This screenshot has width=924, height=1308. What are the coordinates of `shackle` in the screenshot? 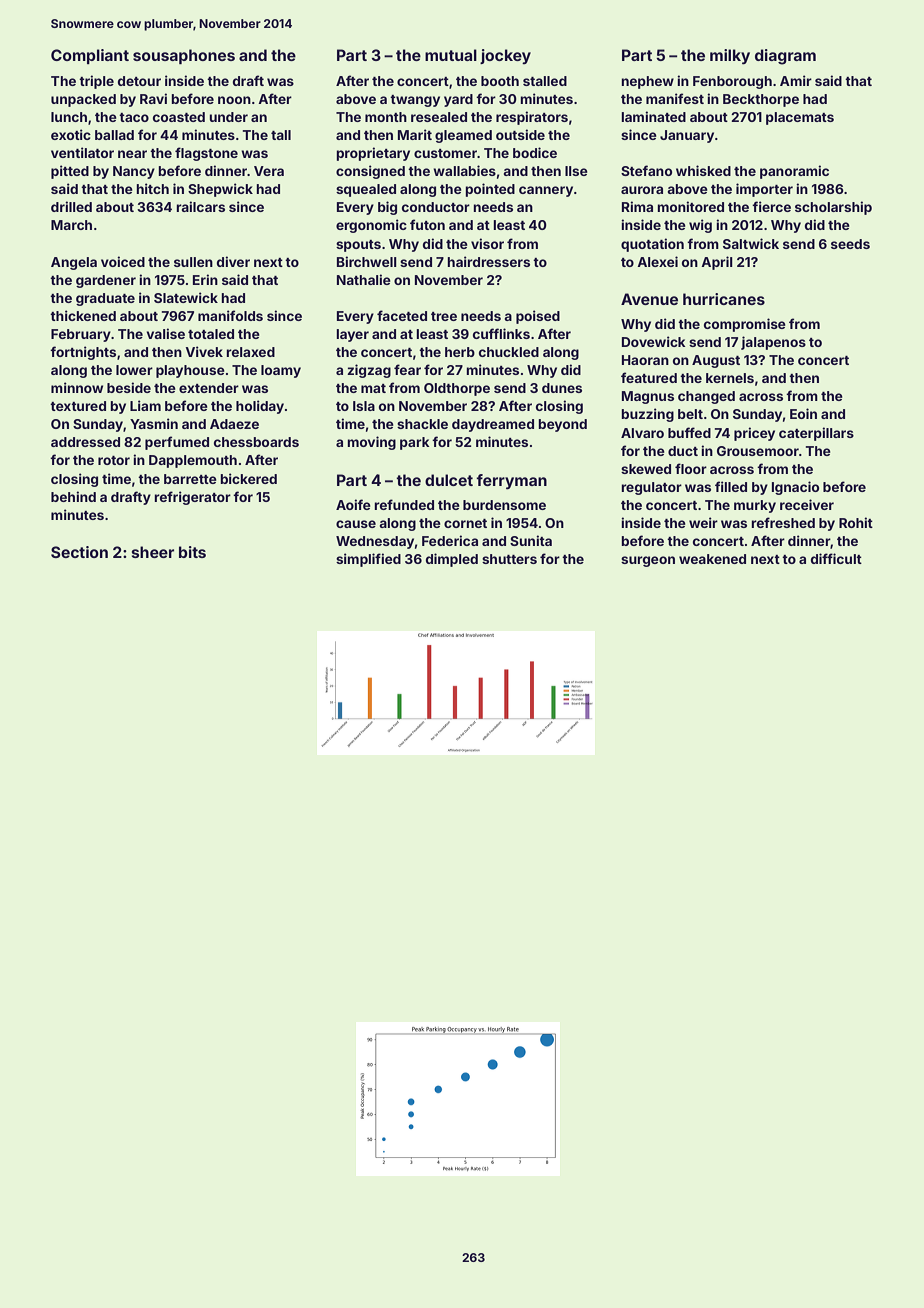 It's located at (422, 424).
